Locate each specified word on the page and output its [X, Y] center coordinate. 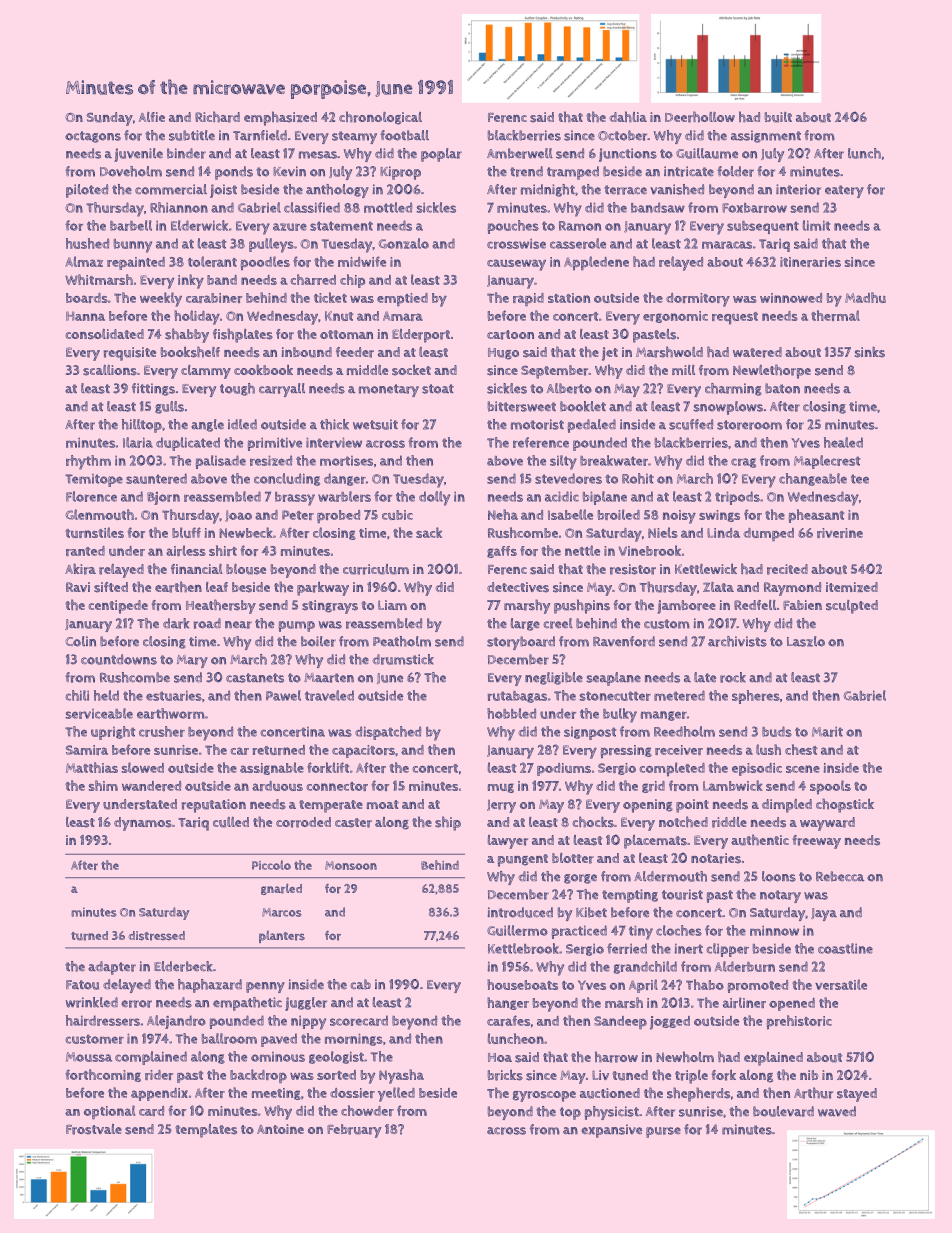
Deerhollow [700, 117]
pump [297, 626]
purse [663, 1132]
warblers [344, 496]
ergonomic [675, 317]
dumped [768, 534]
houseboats [522, 984]
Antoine [280, 1129]
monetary [389, 390]
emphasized [280, 118]
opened [792, 1004]
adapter [112, 968]
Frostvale [94, 1129]
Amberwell [520, 153]
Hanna [85, 316]
